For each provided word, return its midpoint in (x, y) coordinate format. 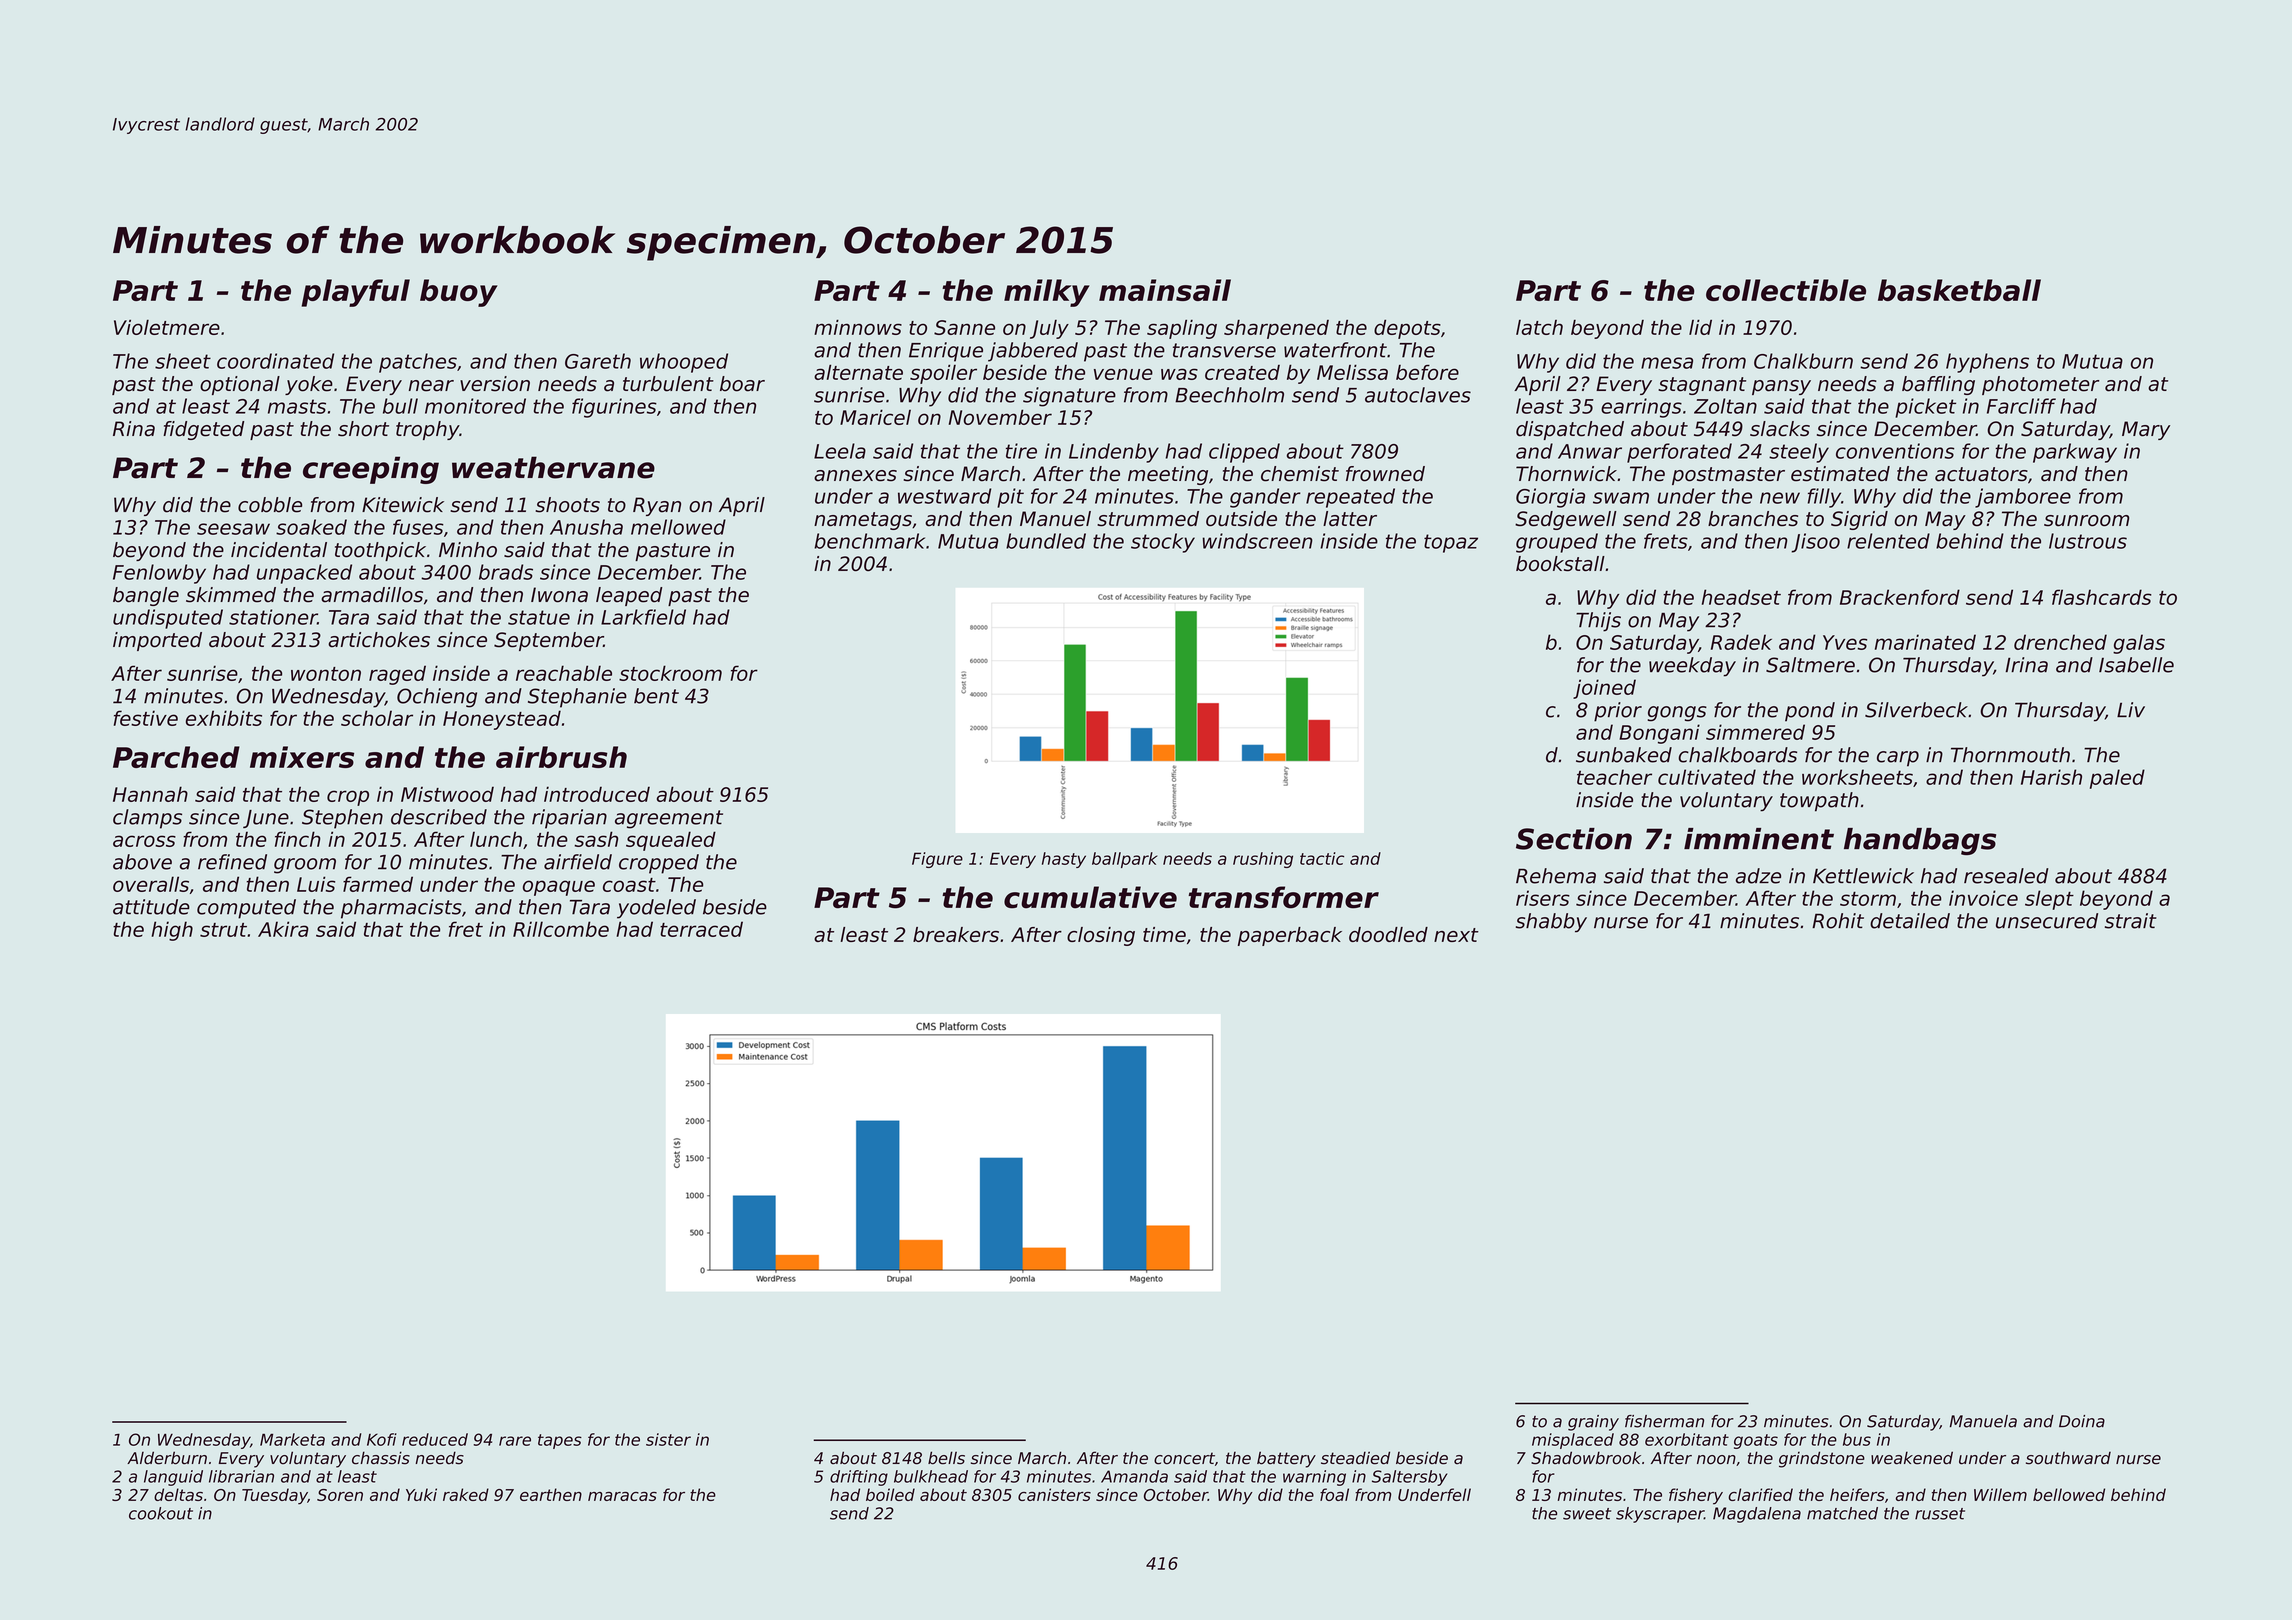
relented (1888, 541)
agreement (669, 819)
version (495, 384)
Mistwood (447, 794)
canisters (1054, 1494)
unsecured (2047, 921)
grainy (1593, 1423)
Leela (840, 451)
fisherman (1664, 1421)
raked (466, 1494)
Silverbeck (1916, 710)
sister (668, 1439)
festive (146, 718)
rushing (1263, 860)
